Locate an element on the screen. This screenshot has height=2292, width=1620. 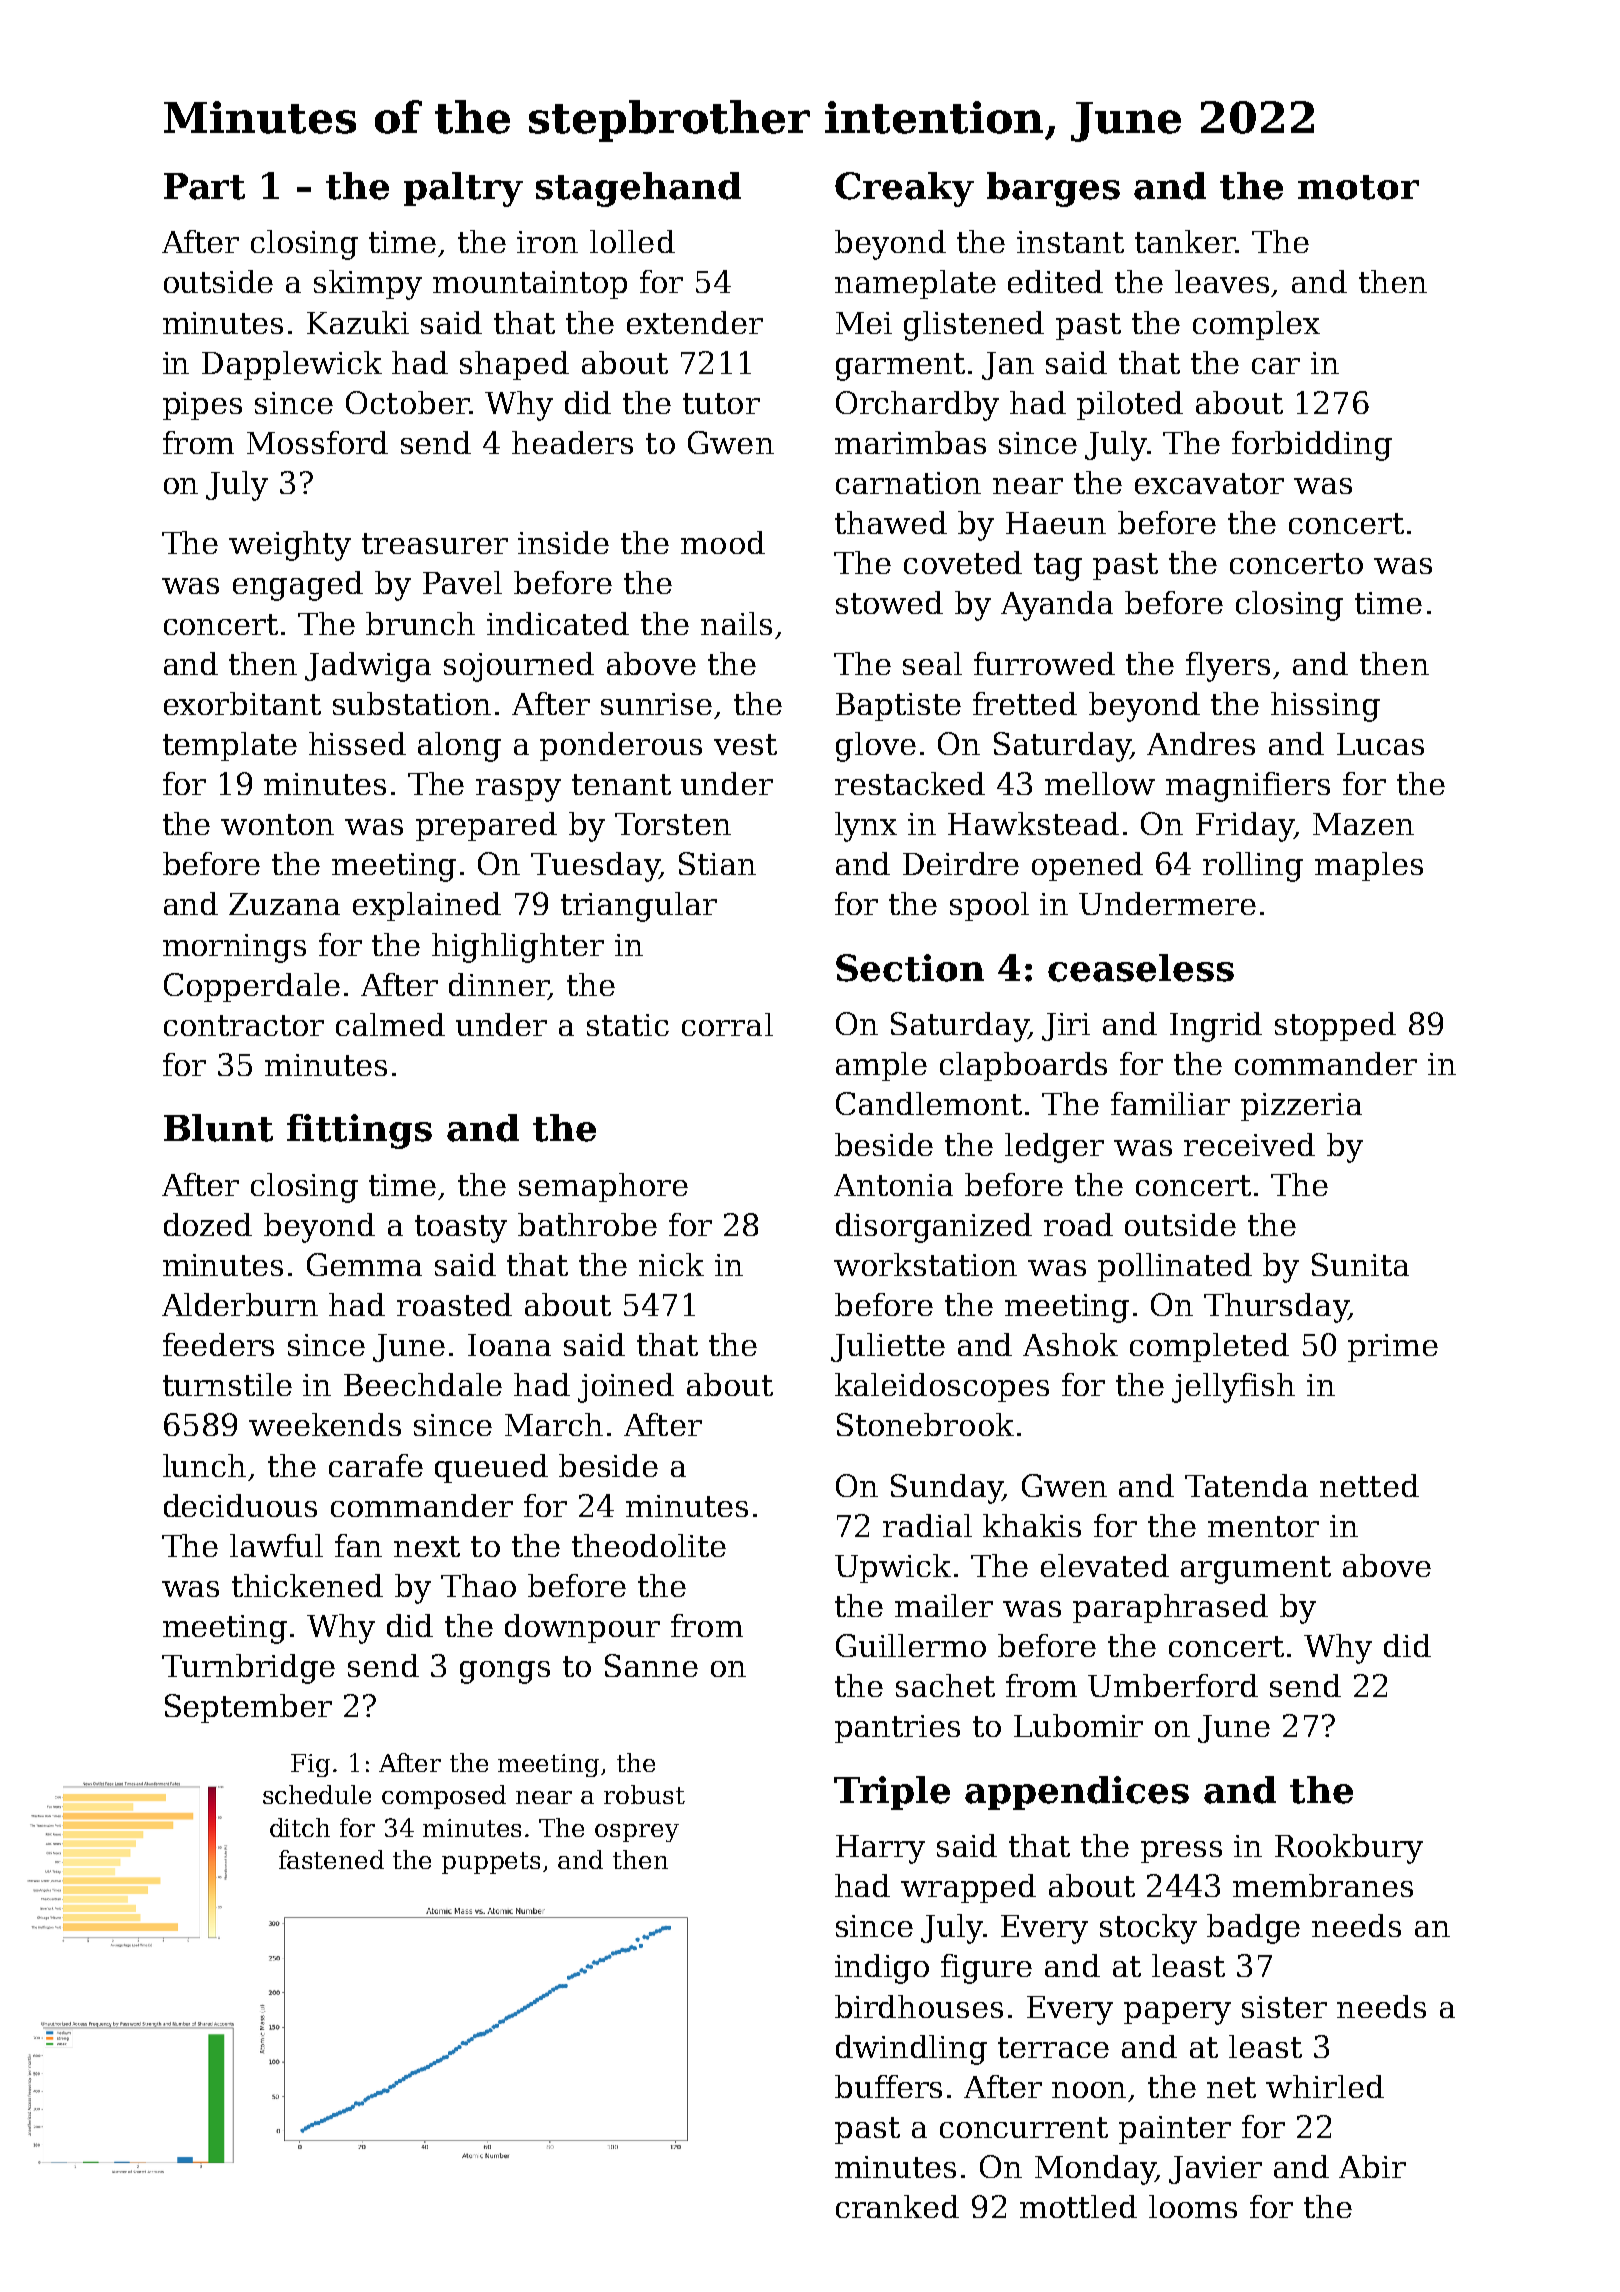
fastened is located at coordinates (331, 1859).
